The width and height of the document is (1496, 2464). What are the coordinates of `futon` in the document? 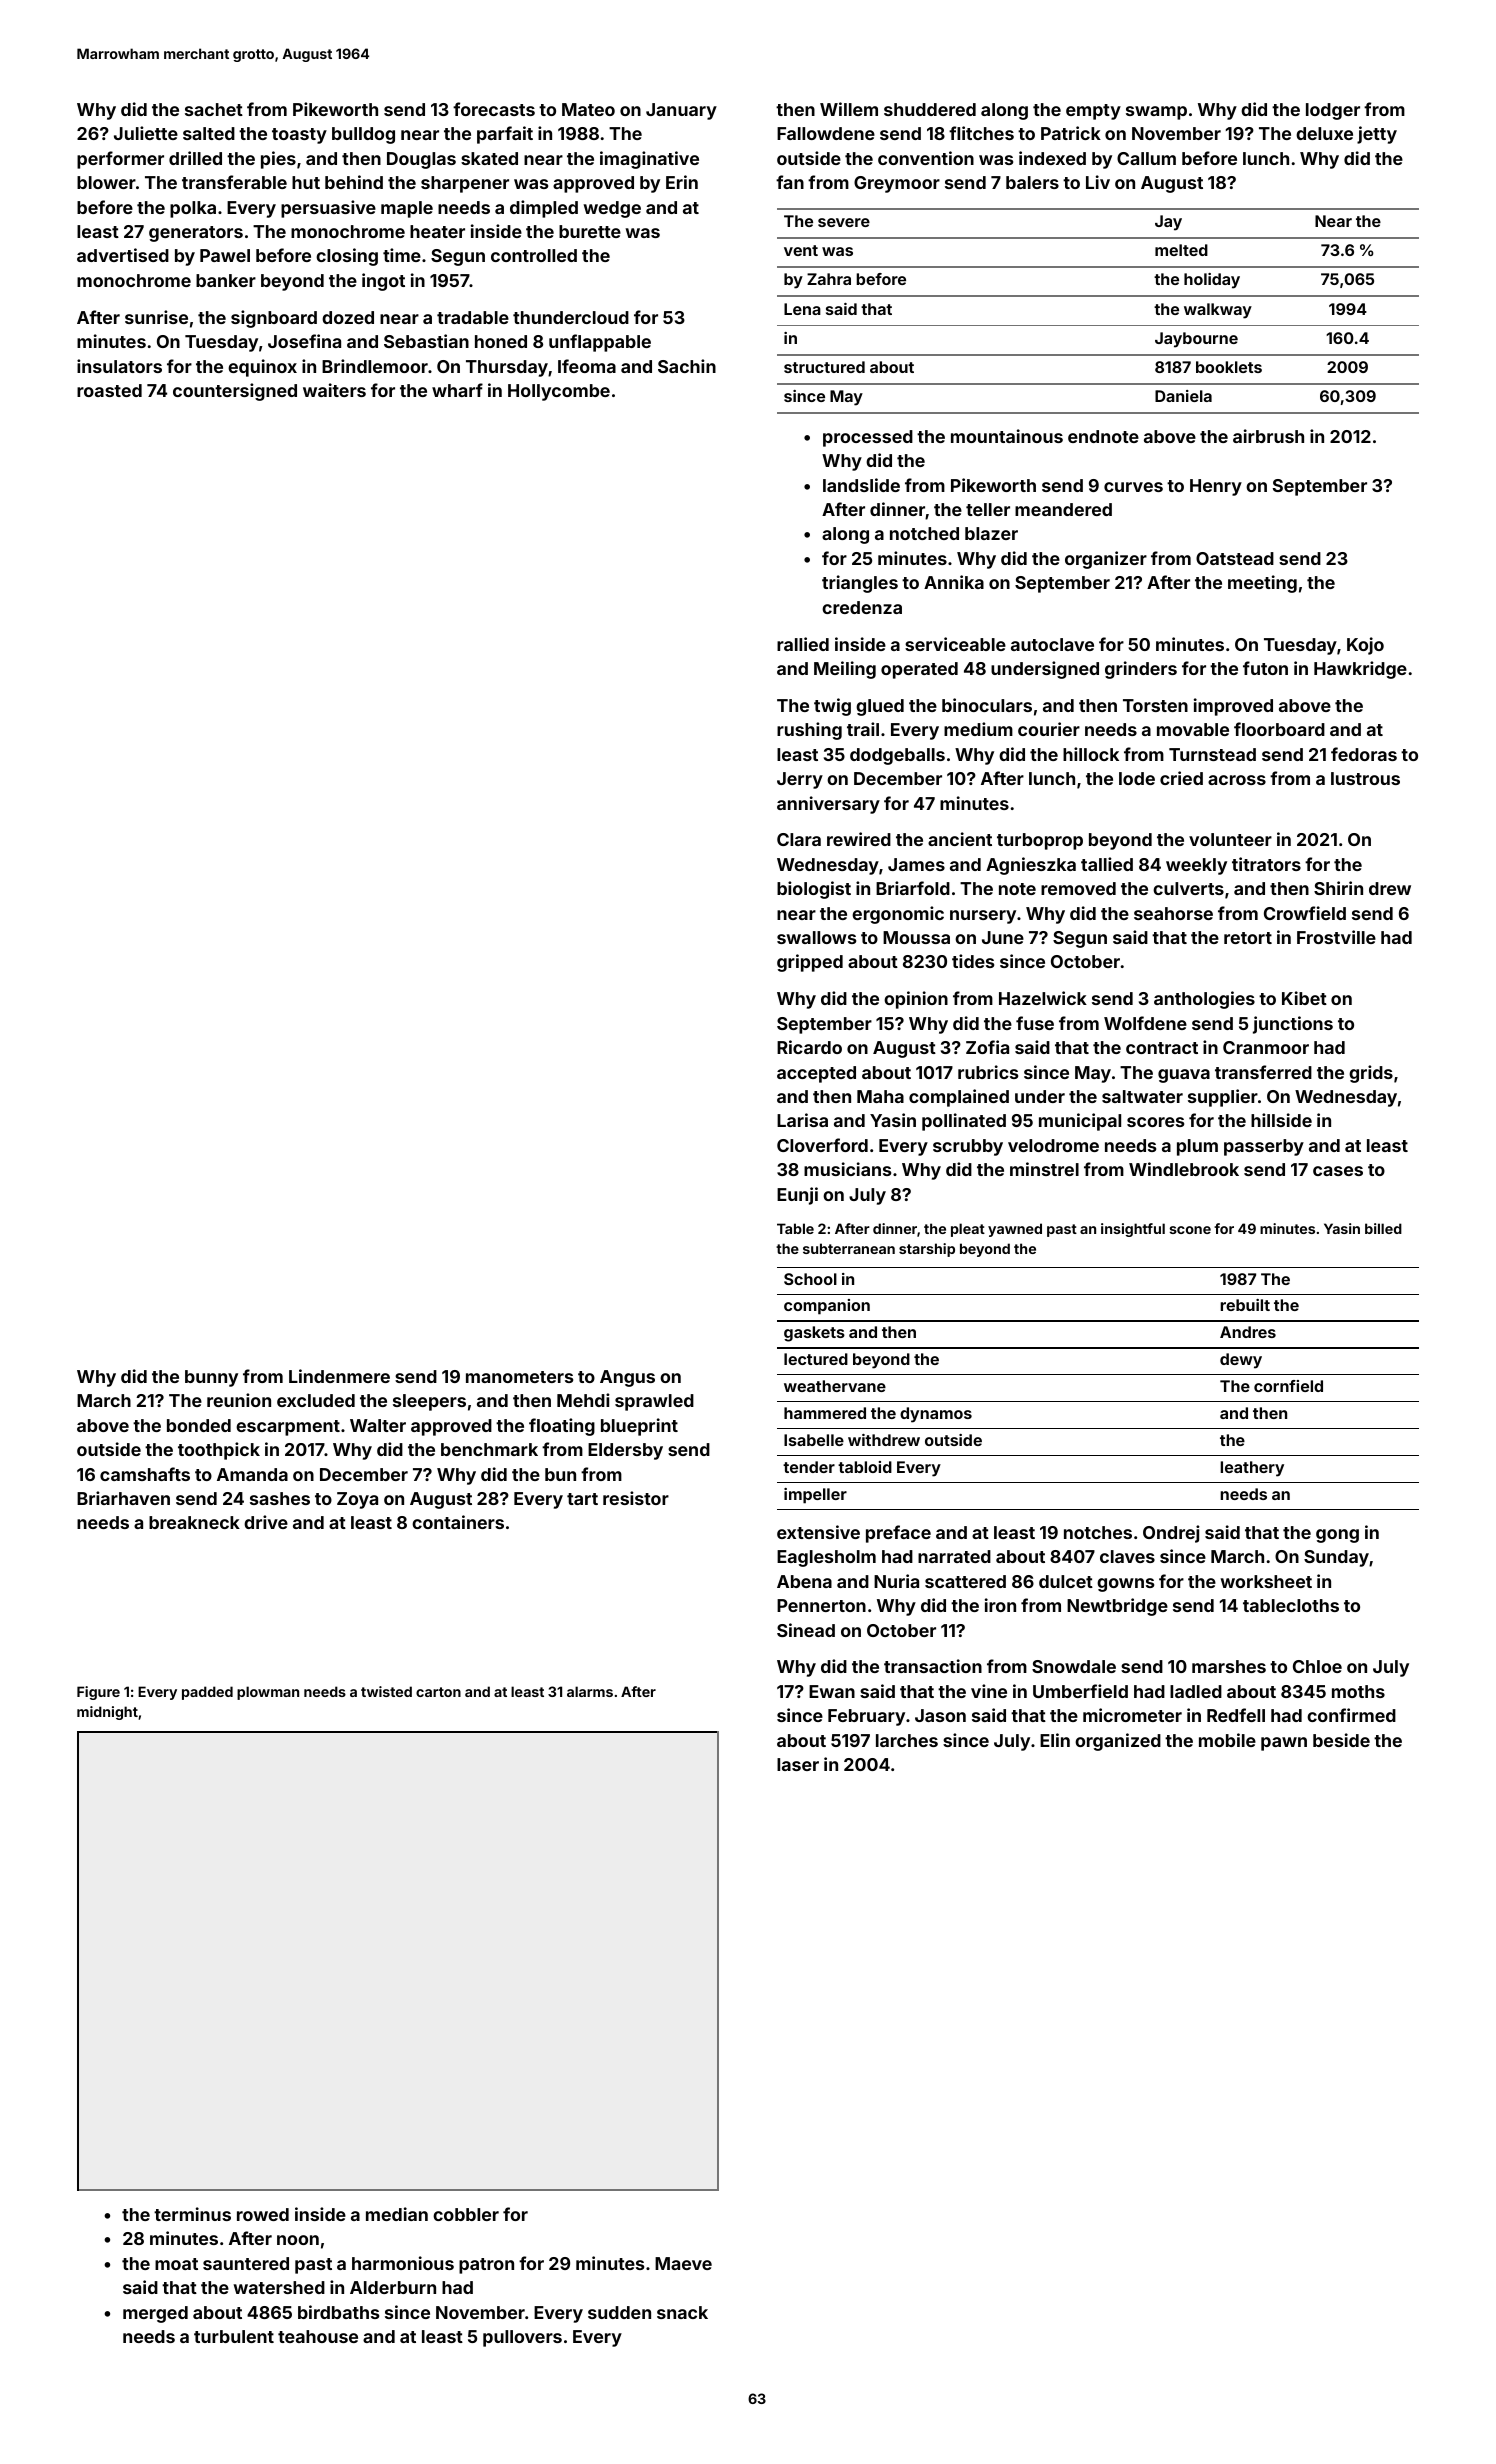 It's located at (1265, 668).
